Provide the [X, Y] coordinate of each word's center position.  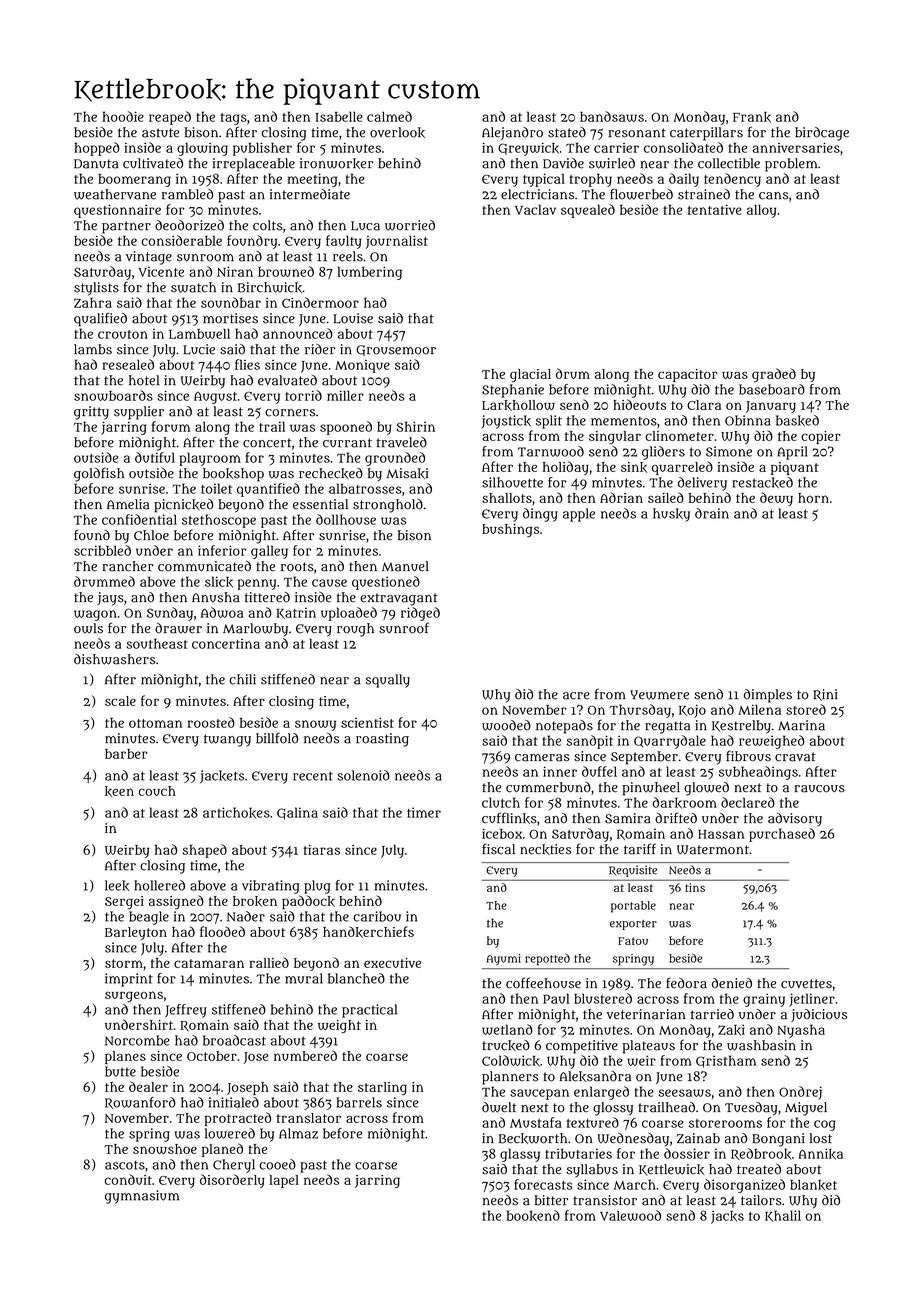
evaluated [287, 380]
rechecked [331, 473]
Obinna [748, 420]
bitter [551, 1200]
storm [124, 963]
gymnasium [142, 1197]
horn [813, 498]
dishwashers [115, 659]
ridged [420, 614]
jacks [727, 1217]
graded [774, 375]
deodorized [189, 225]
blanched [356, 978]
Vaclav [535, 209]
